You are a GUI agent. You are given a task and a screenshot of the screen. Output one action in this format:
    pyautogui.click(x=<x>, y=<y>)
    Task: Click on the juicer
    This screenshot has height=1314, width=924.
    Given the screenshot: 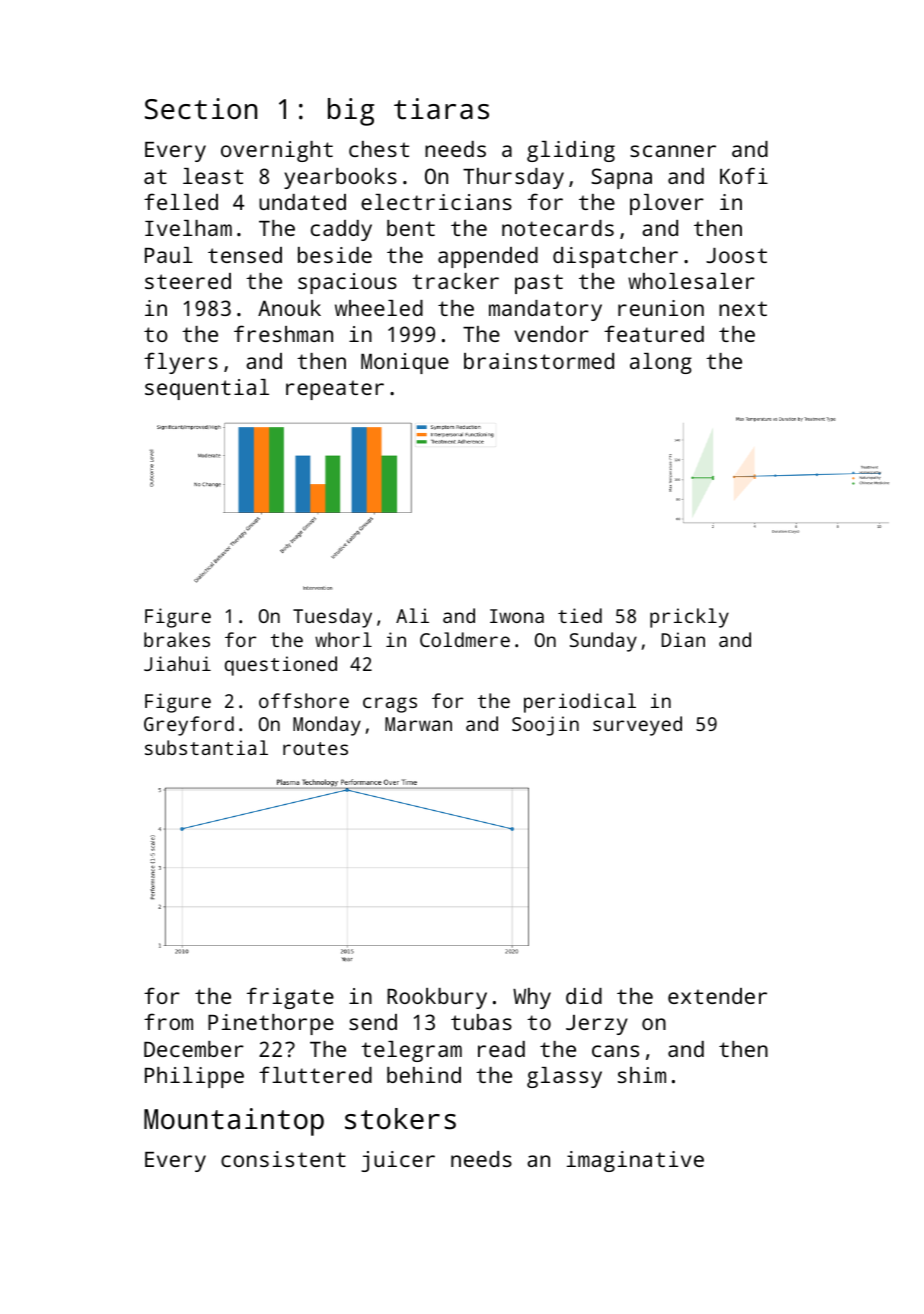 What is the action you would take?
    pyautogui.click(x=398, y=1161)
